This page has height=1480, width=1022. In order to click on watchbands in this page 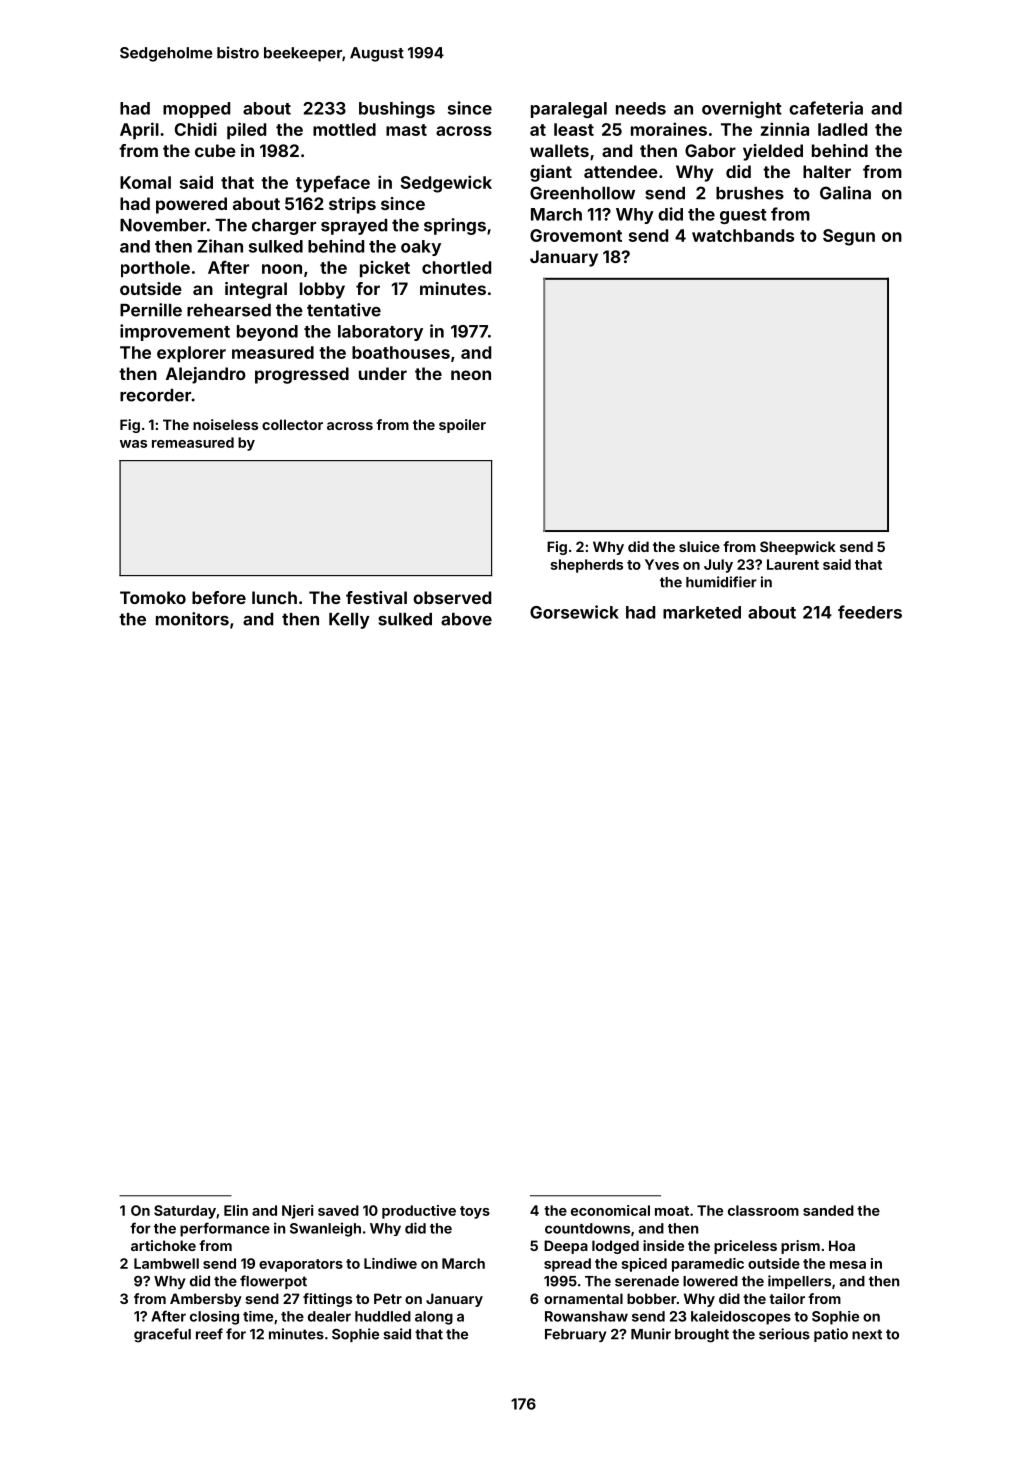, I will do `click(743, 235)`.
